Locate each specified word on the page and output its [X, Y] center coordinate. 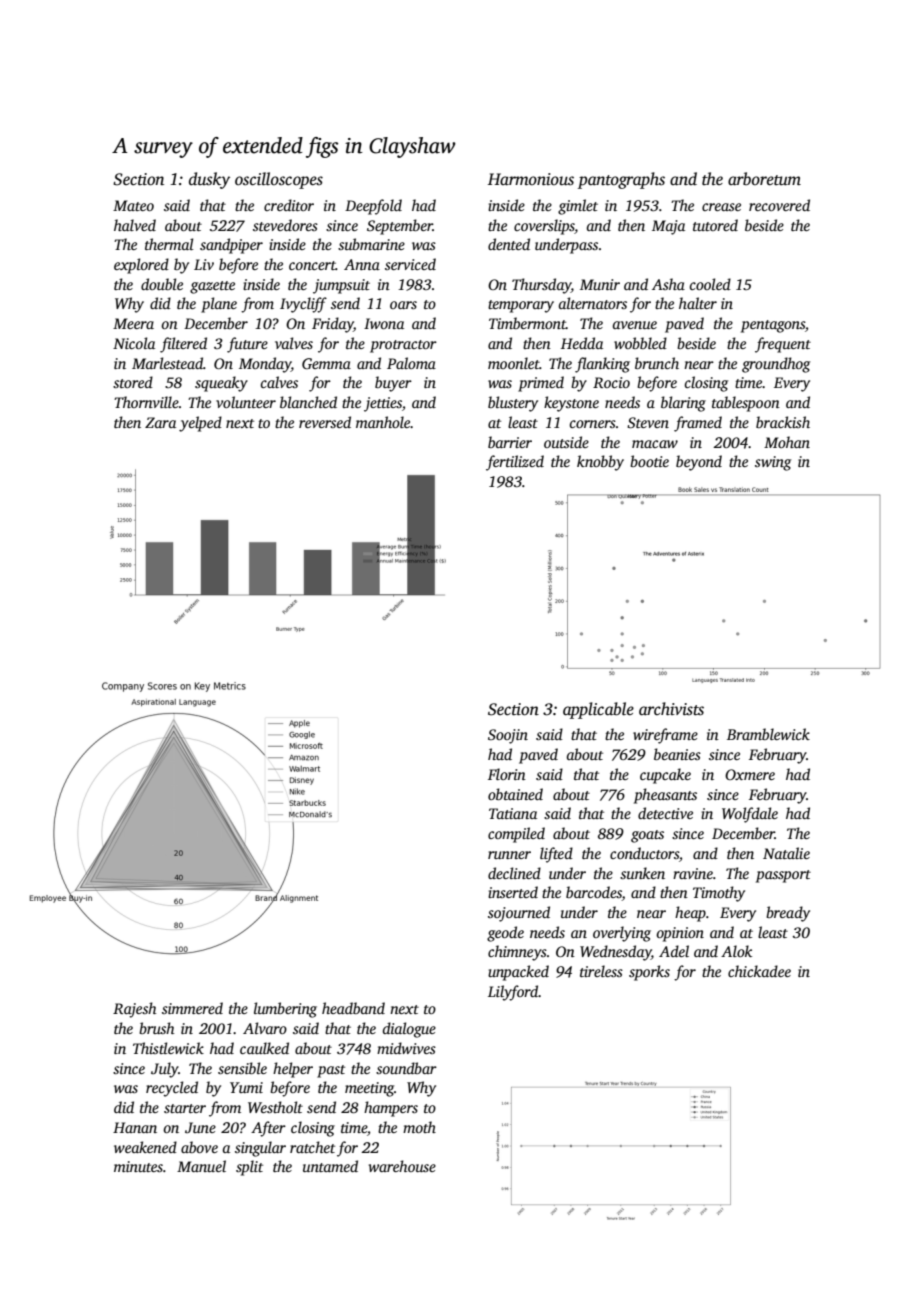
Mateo [133, 205]
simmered [192, 1008]
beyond [699, 463]
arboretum [764, 179]
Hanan [135, 1127]
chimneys [517, 953]
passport [783, 876]
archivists [671, 709]
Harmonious [531, 179]
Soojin [508, 736]
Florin [507, 774]
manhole [383, 422]
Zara [160, 422]
